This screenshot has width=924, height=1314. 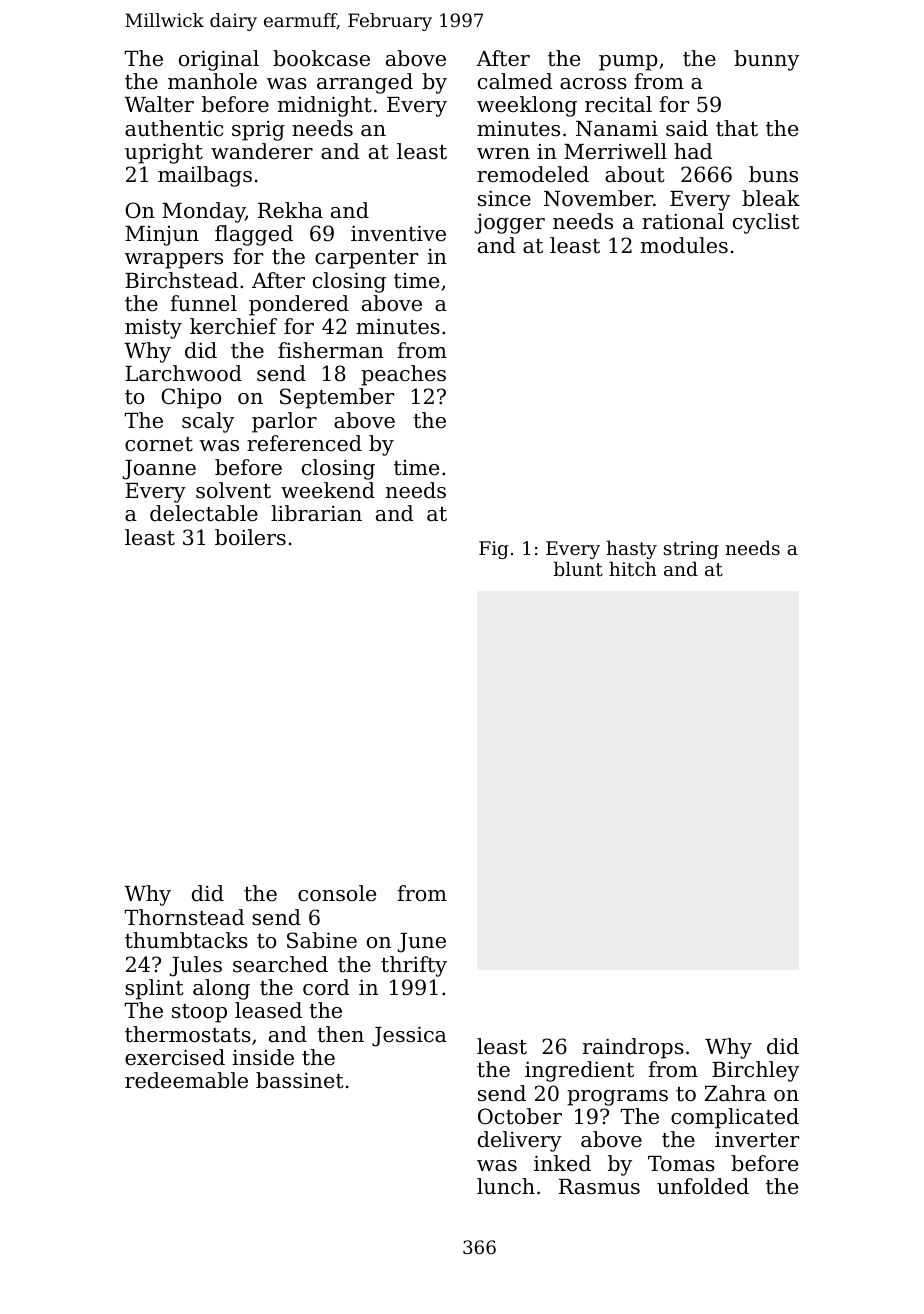 I want to click on redeemable, so click(x=186, y=1080).
